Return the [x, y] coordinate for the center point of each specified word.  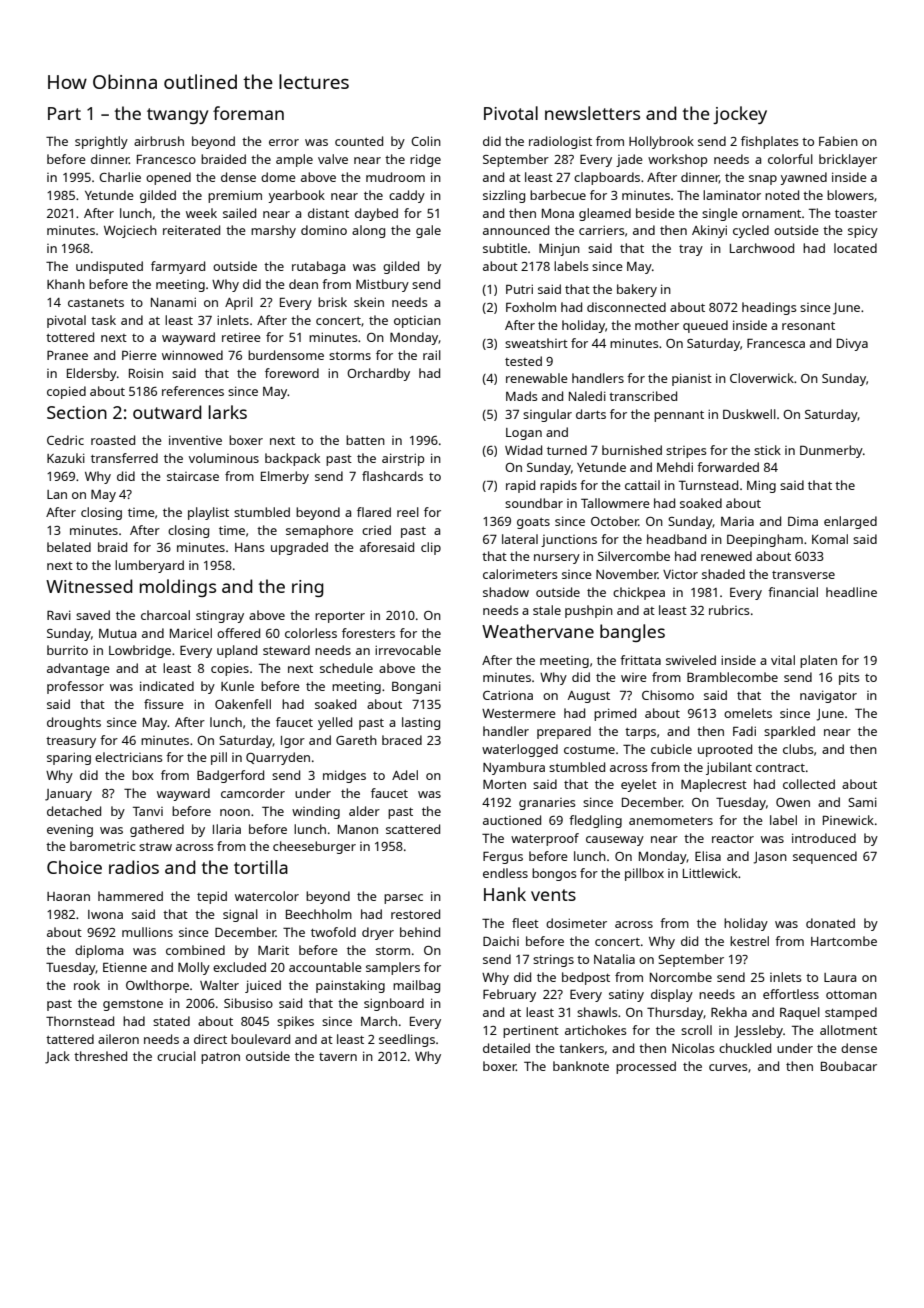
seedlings [407, 1040]
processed [646, 1067]
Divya [852, 344]
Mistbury [382, 285]
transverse [803, 575]
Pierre [139, 355]
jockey [740, 115]
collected [809, 784]
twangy [177, 116]
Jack [57, 1057]
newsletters [592, 113]
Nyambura [514, 768]
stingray [220, 617]
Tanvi [148, 811]
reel [408, 512]
